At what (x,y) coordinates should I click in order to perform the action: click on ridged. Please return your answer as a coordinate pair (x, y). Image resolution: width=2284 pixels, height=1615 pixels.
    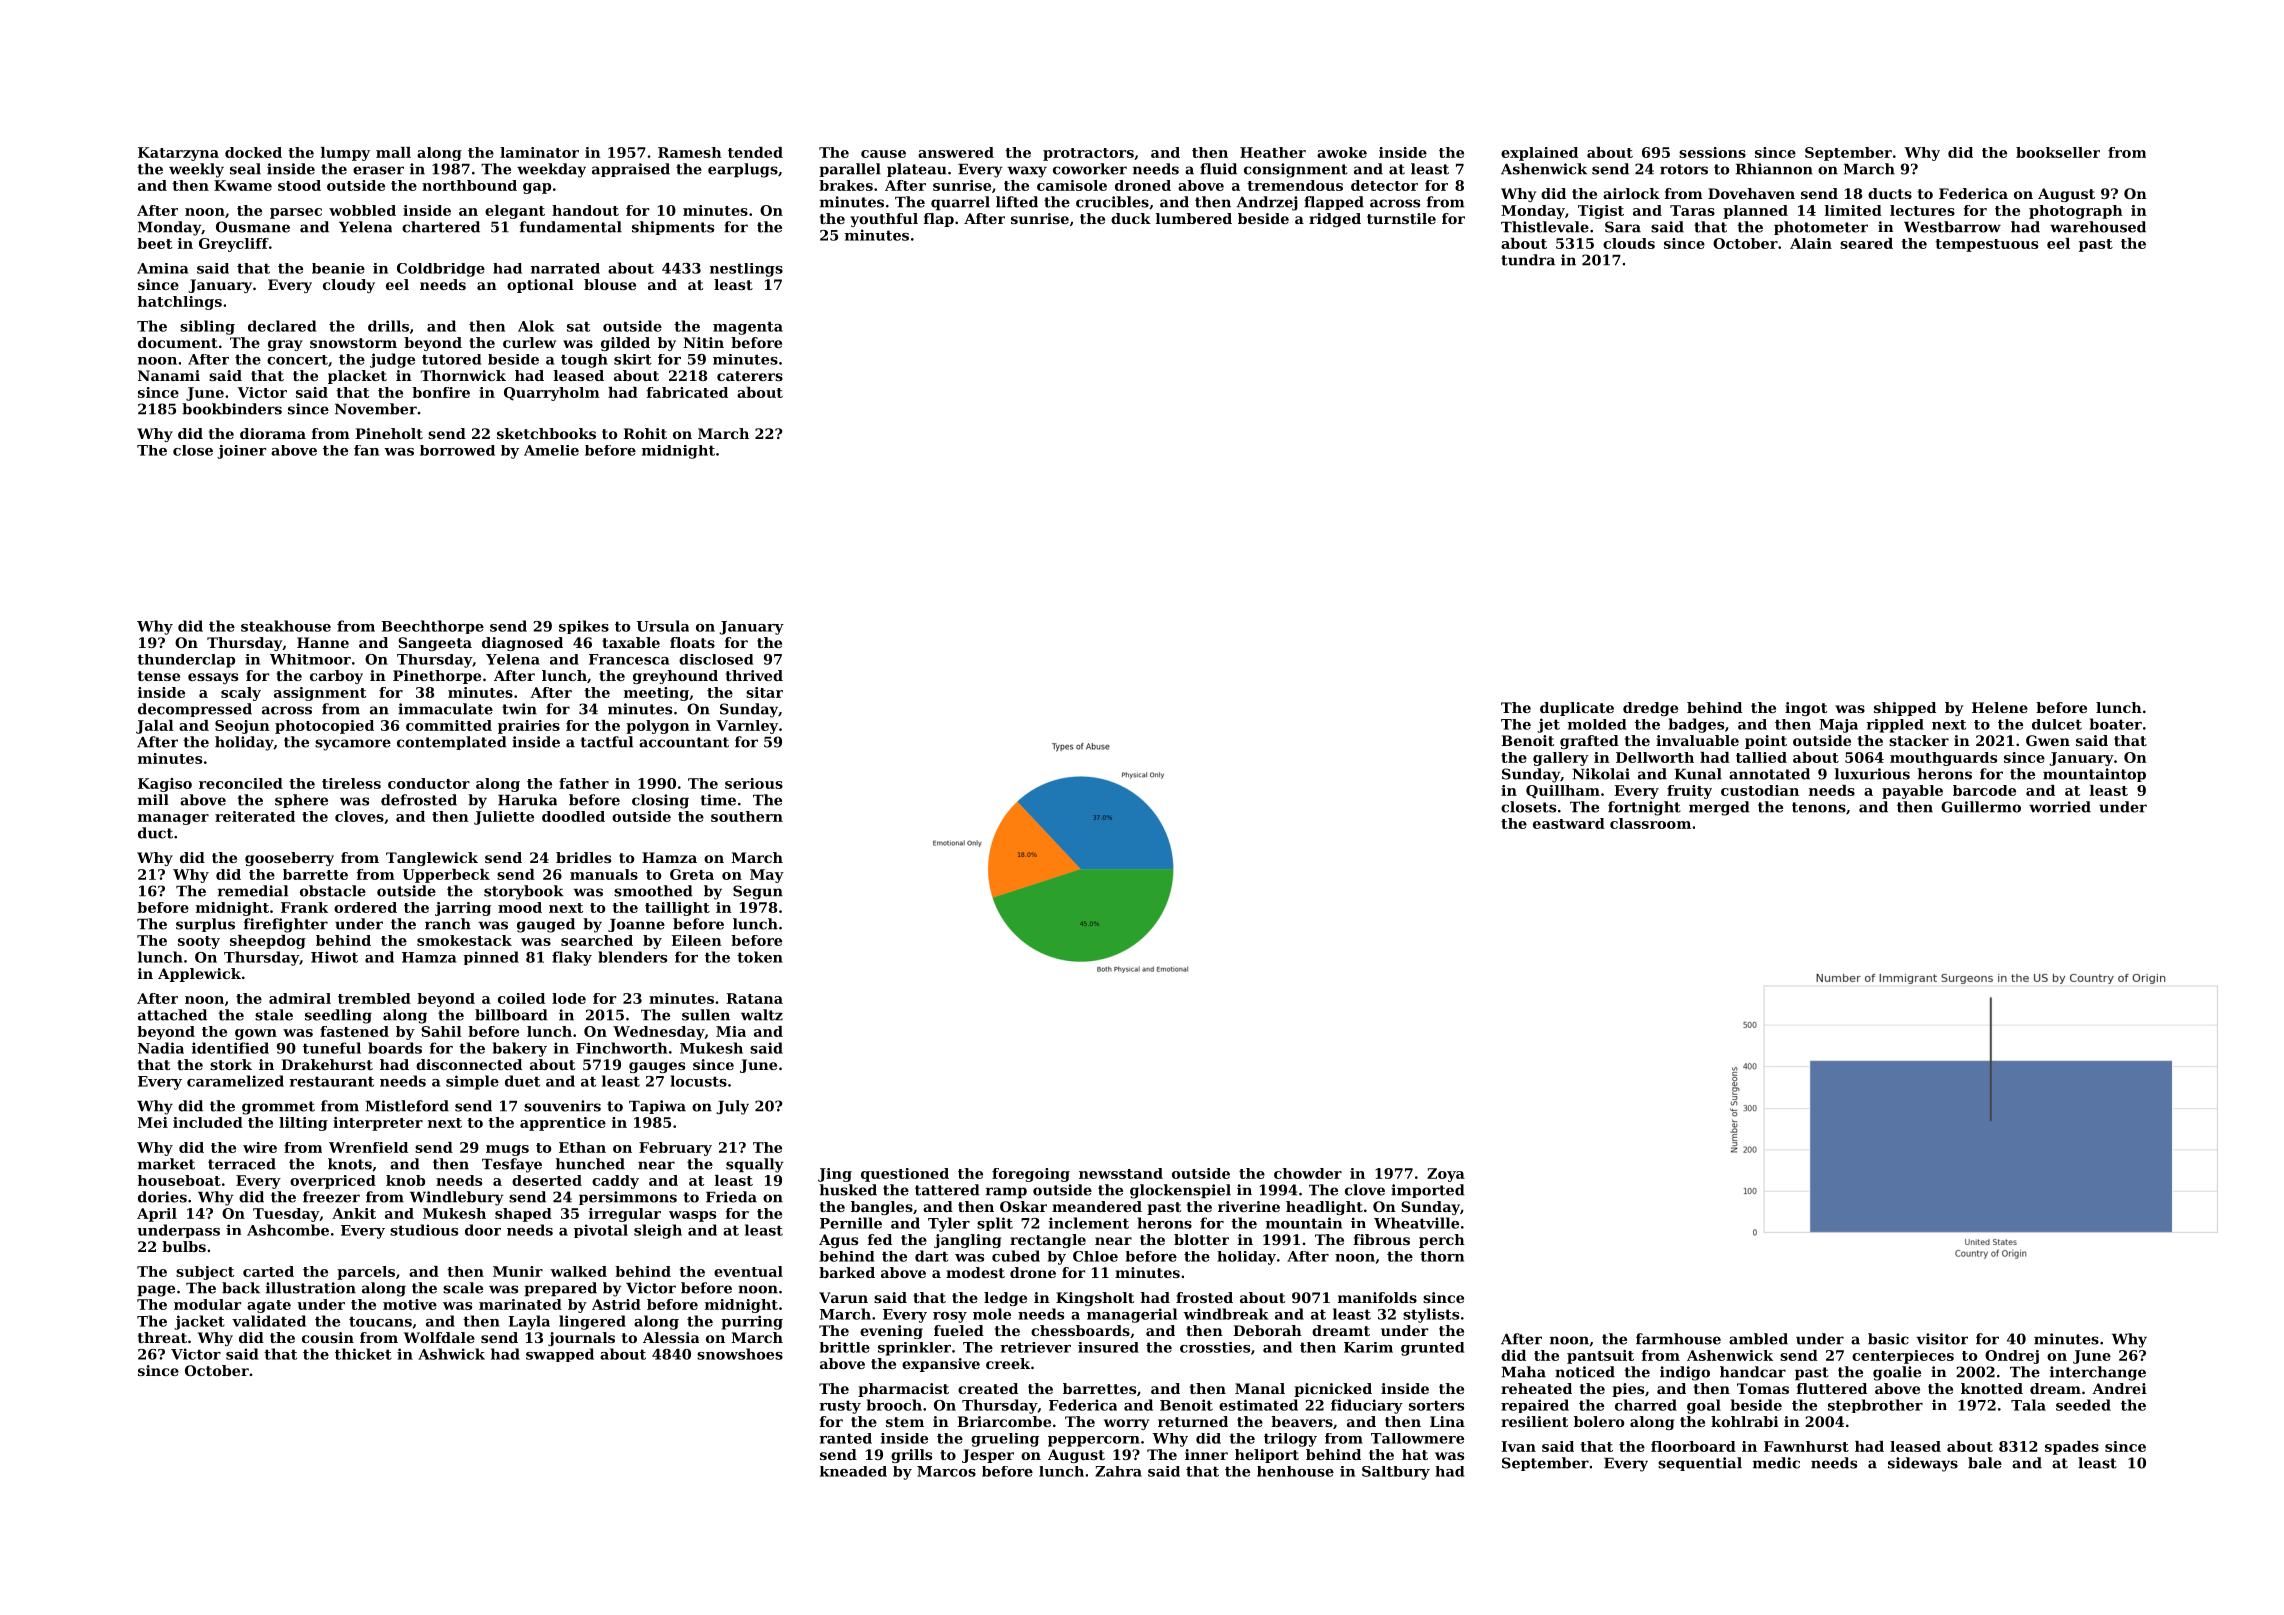
    Looking at the image, I should click on (1335, 220).
